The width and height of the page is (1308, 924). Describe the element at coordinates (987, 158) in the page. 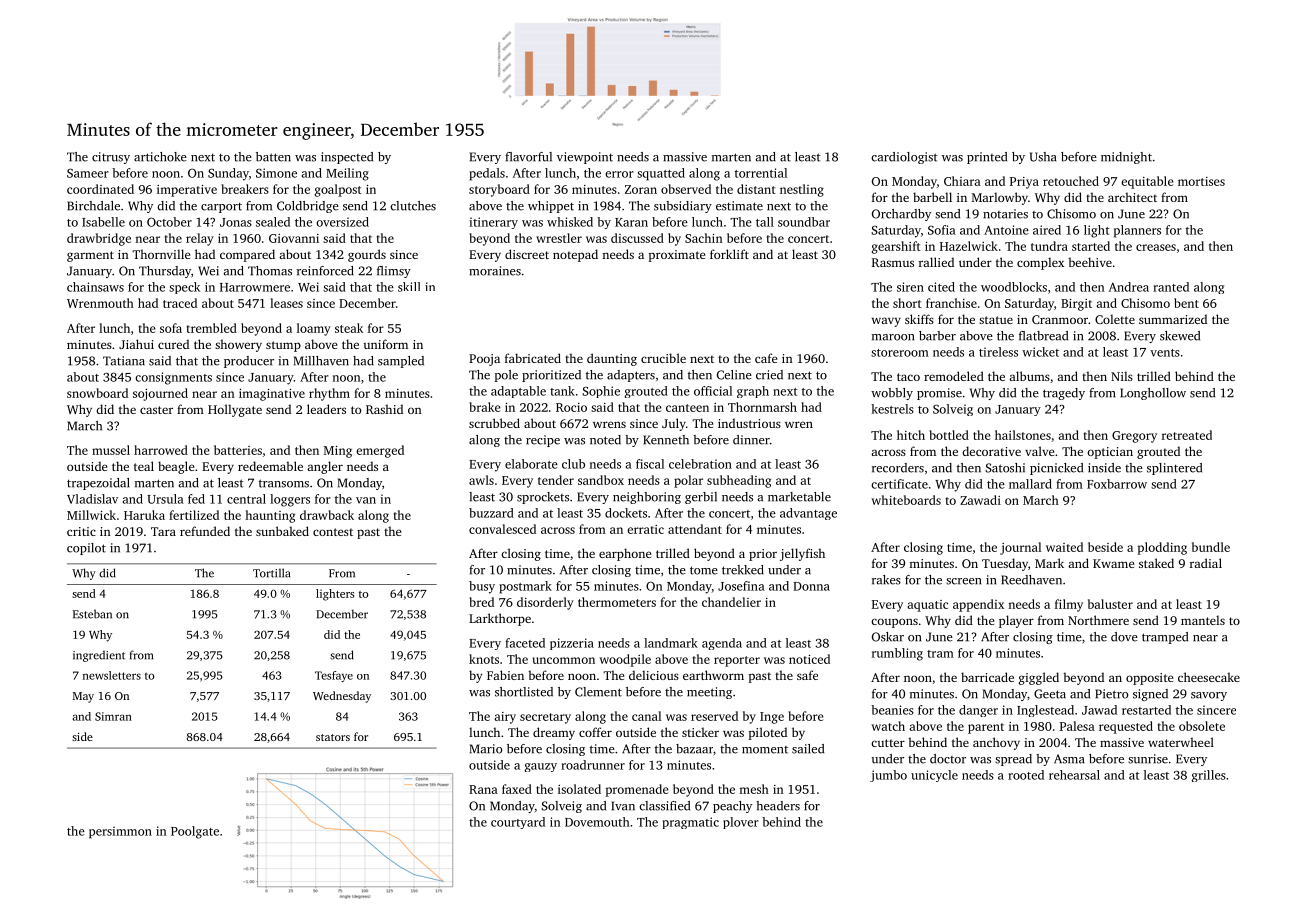

I see `printed` at that location.
